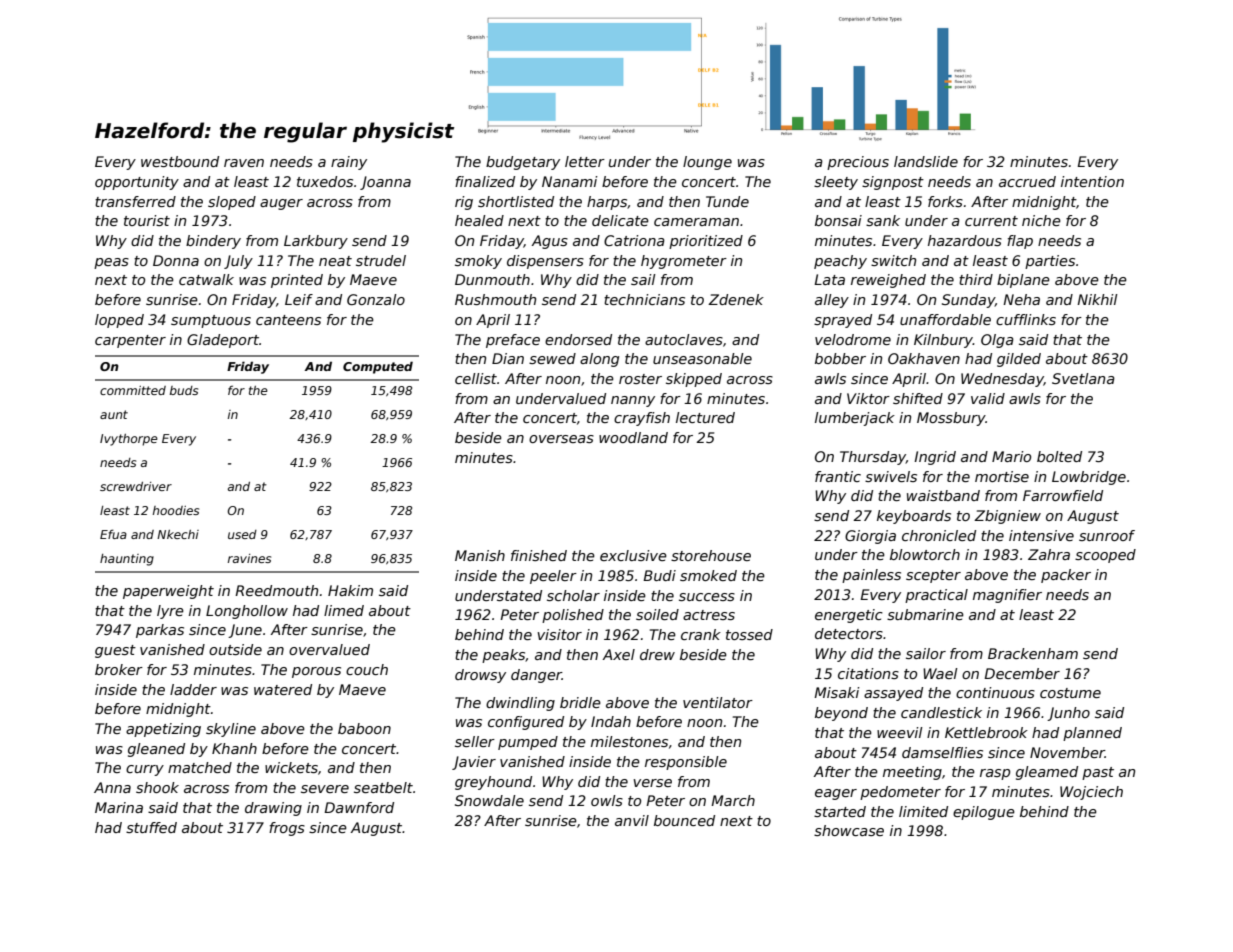 This screenshot has width=1233, height=952. Describe the element at coordinates (684, 820) in the screenshot. I see `bounced` at that location.
